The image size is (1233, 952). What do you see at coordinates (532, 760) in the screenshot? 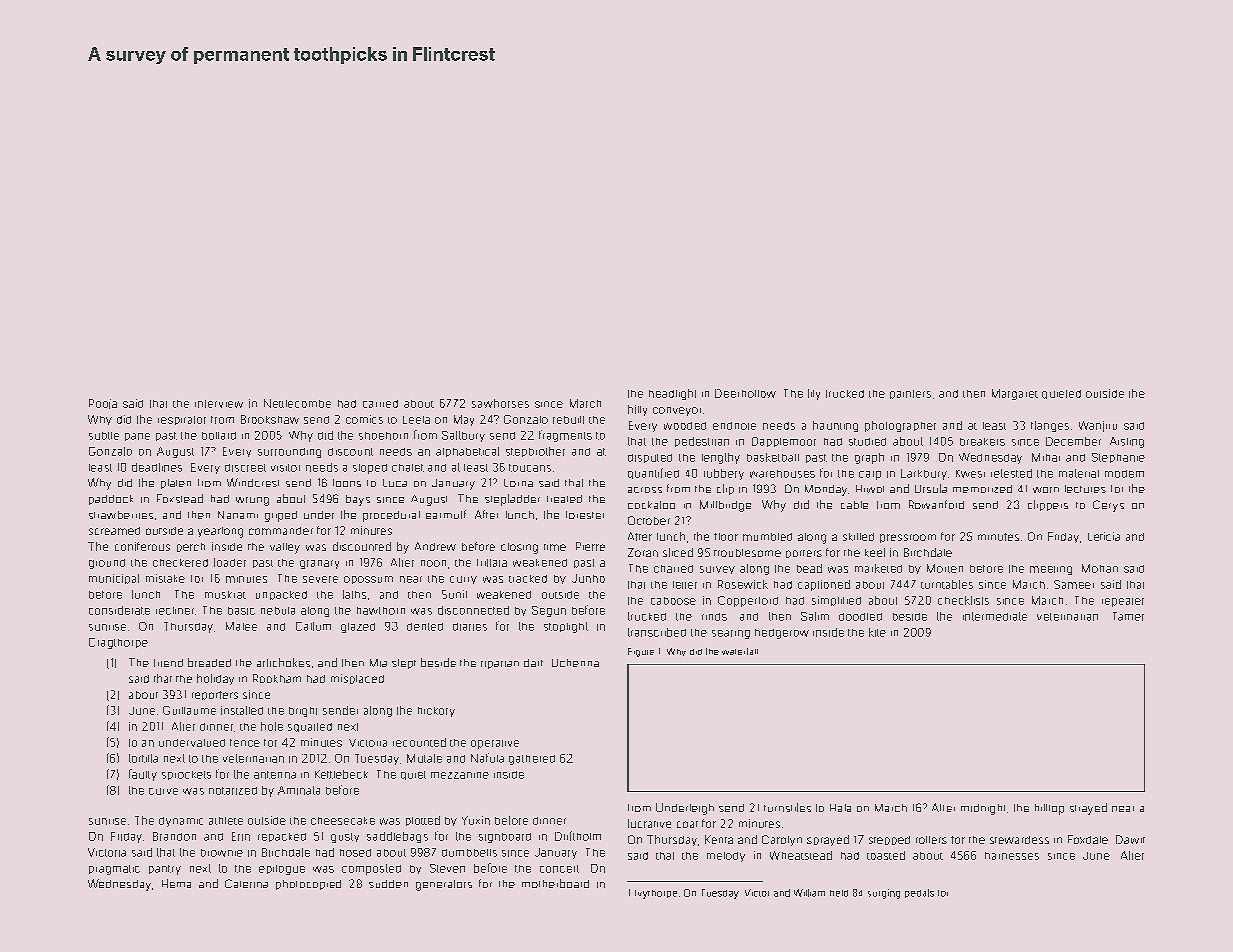
I see `gathered` at bounding box center [532, 760].
